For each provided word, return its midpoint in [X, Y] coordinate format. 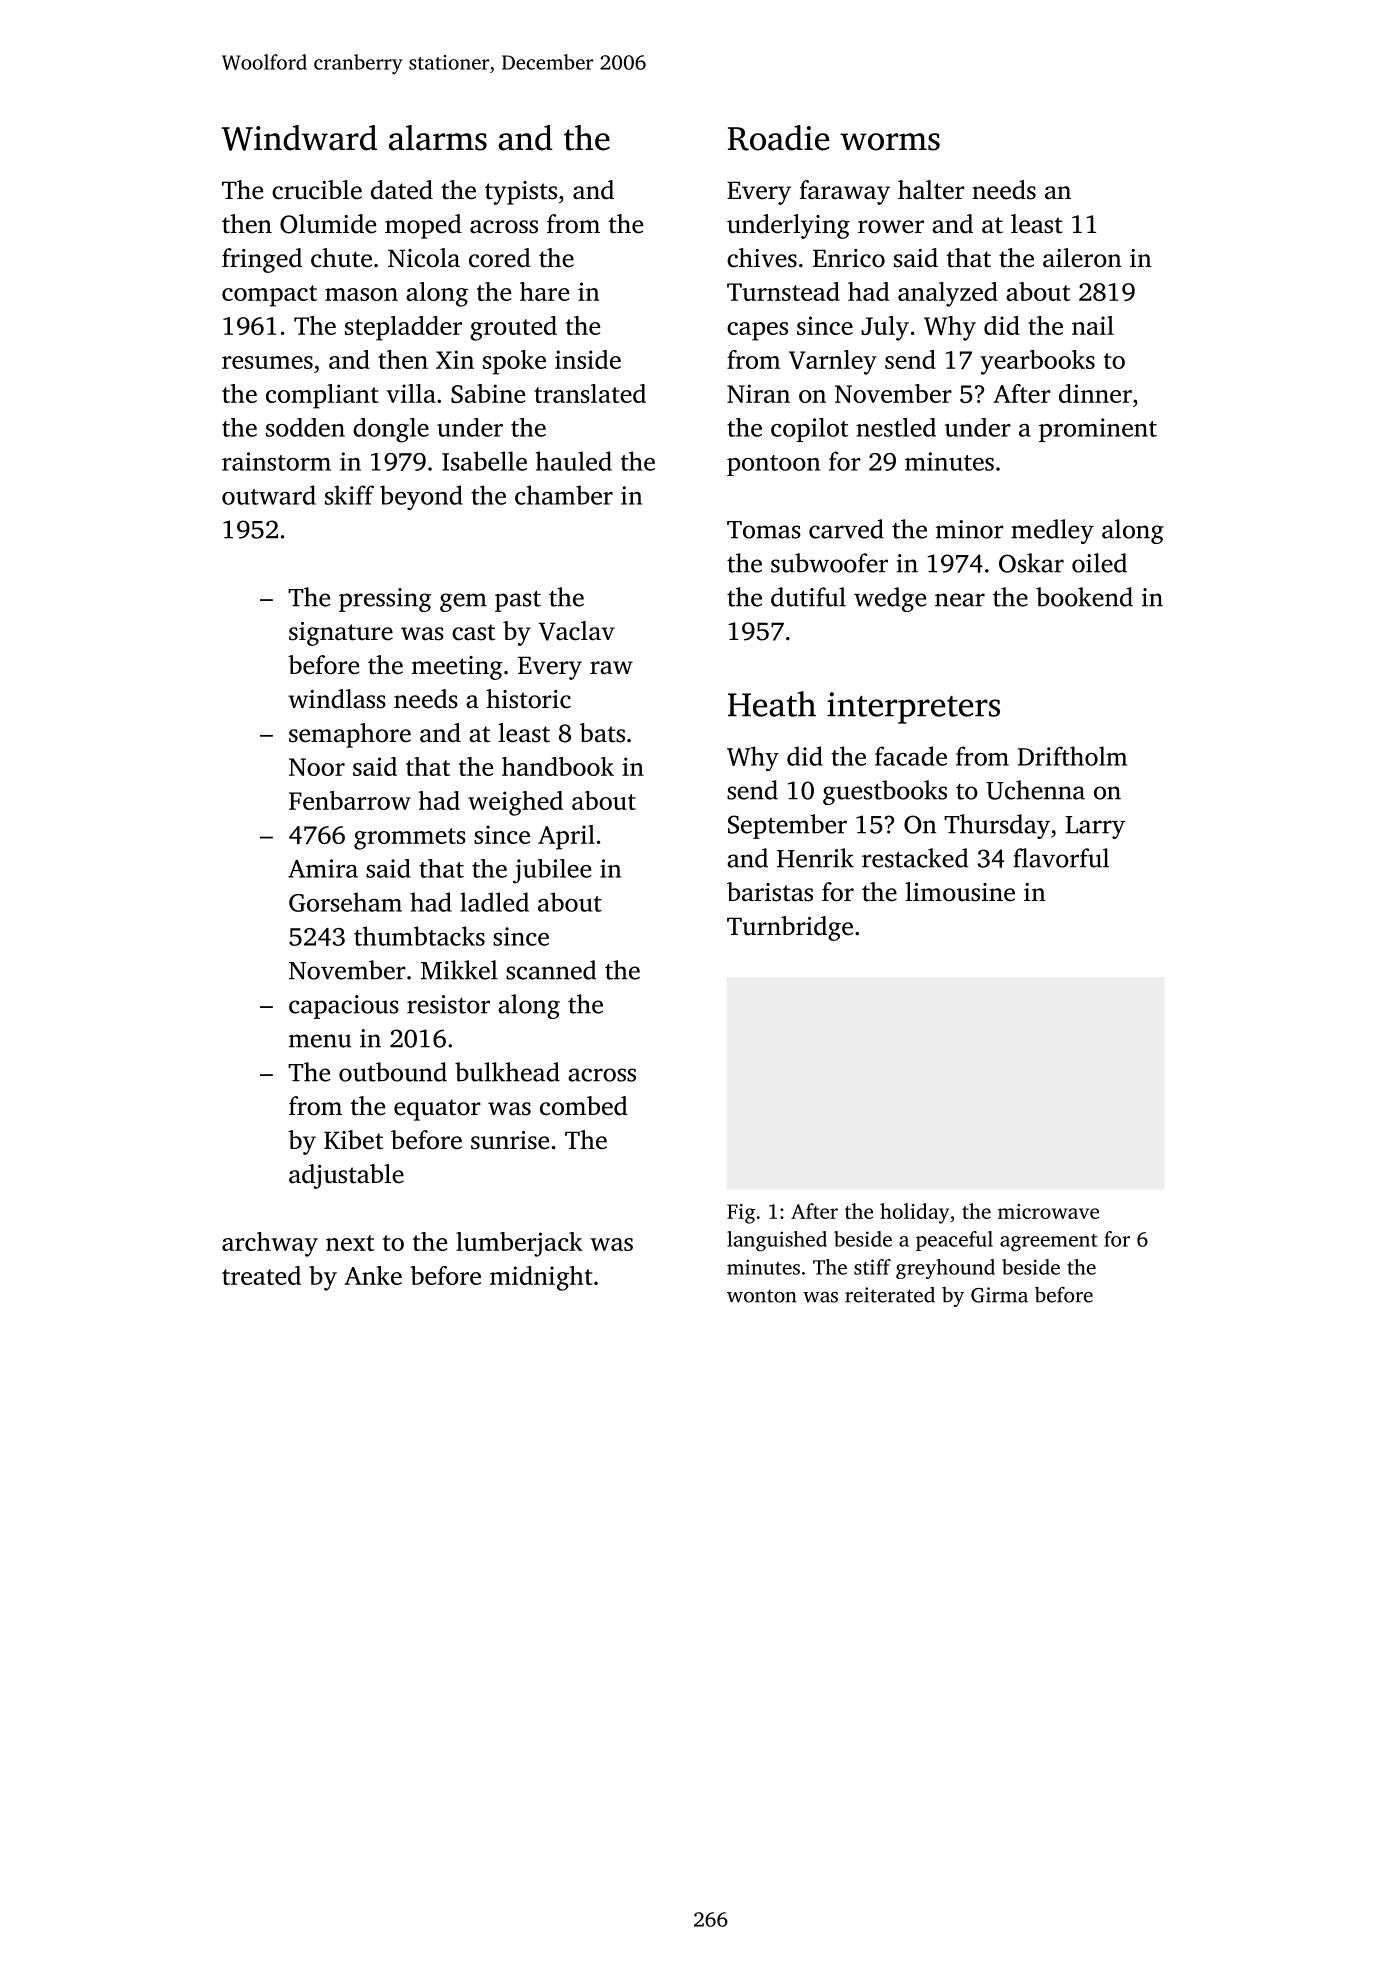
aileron [1082, 258]
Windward [299, 138]
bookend [1084, 597]
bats [602, 733]
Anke [373, 1275]
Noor [317, 767]
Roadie [778, 138]
